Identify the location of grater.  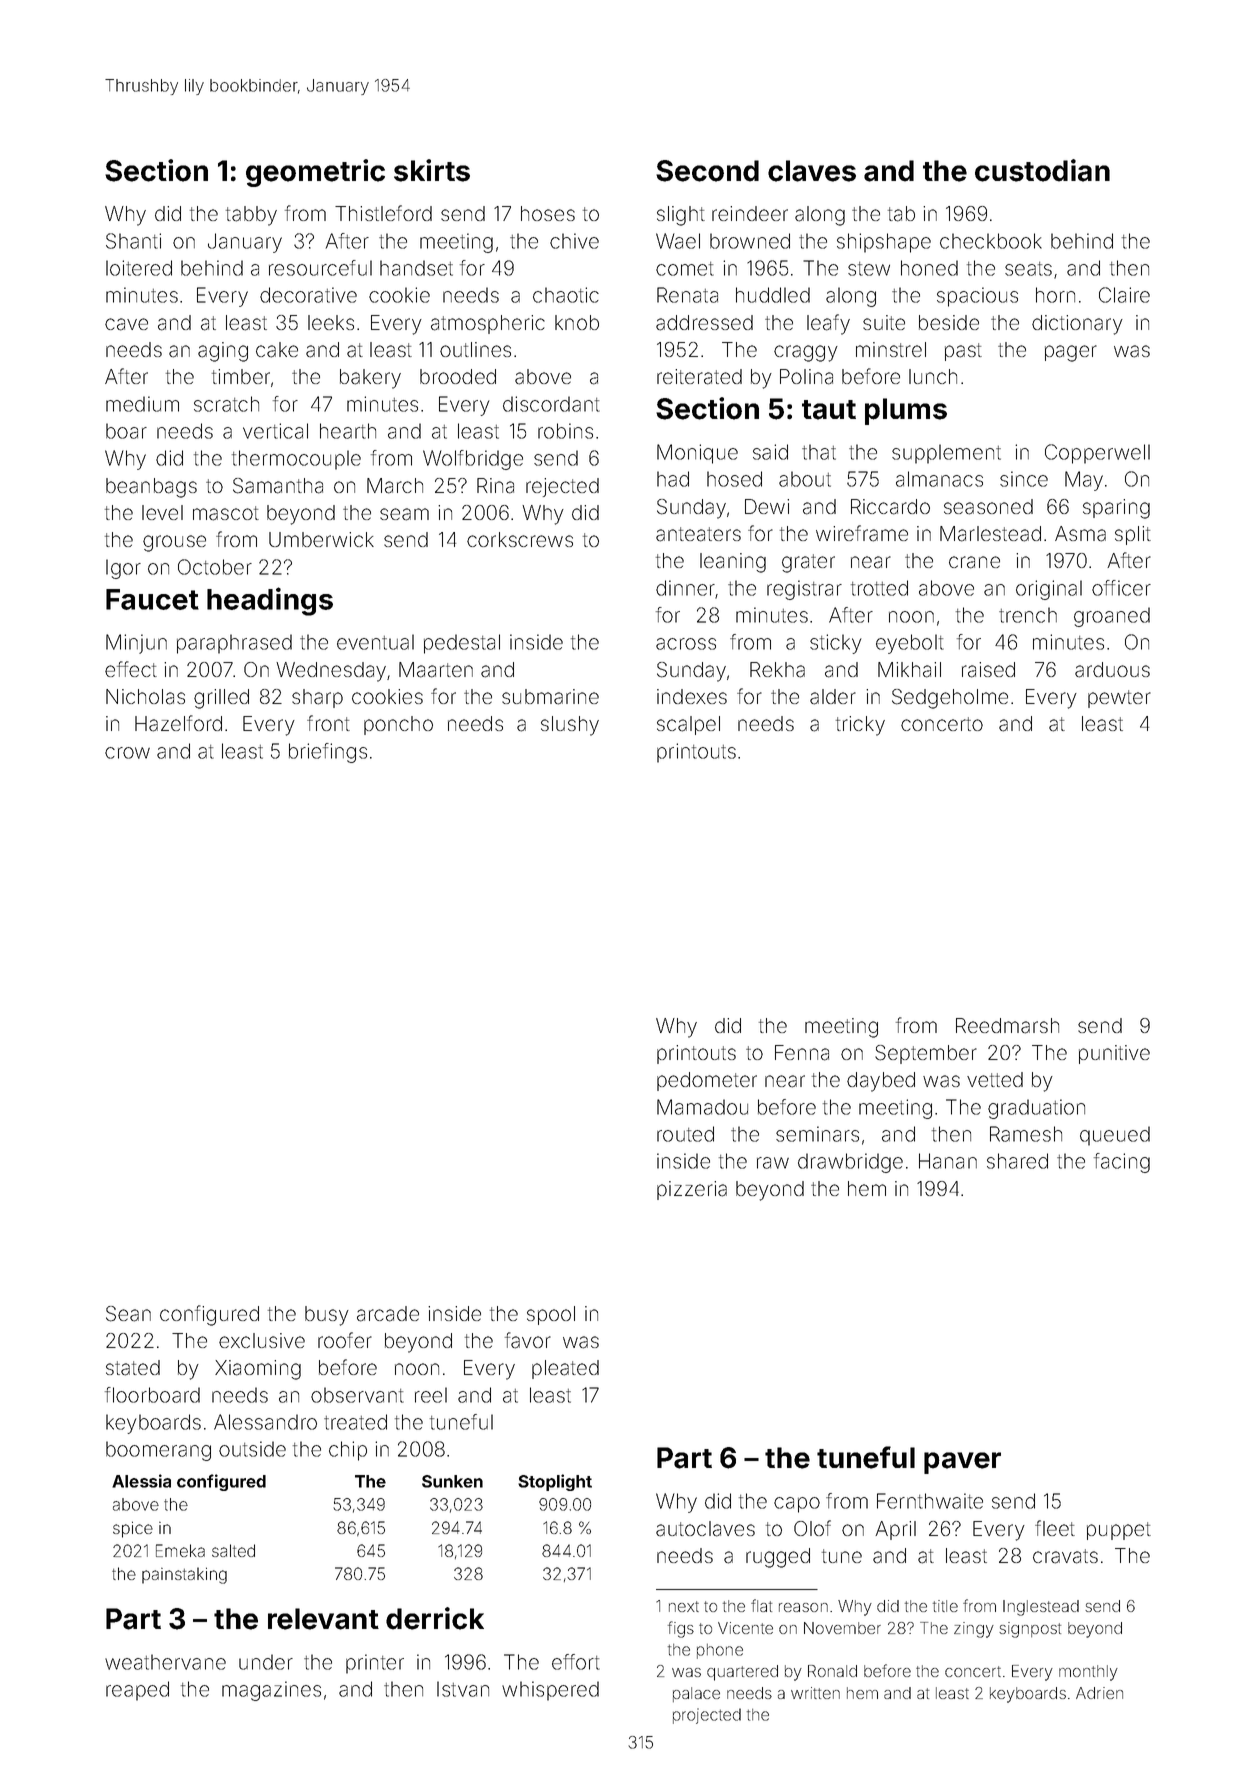
(808, 563).
